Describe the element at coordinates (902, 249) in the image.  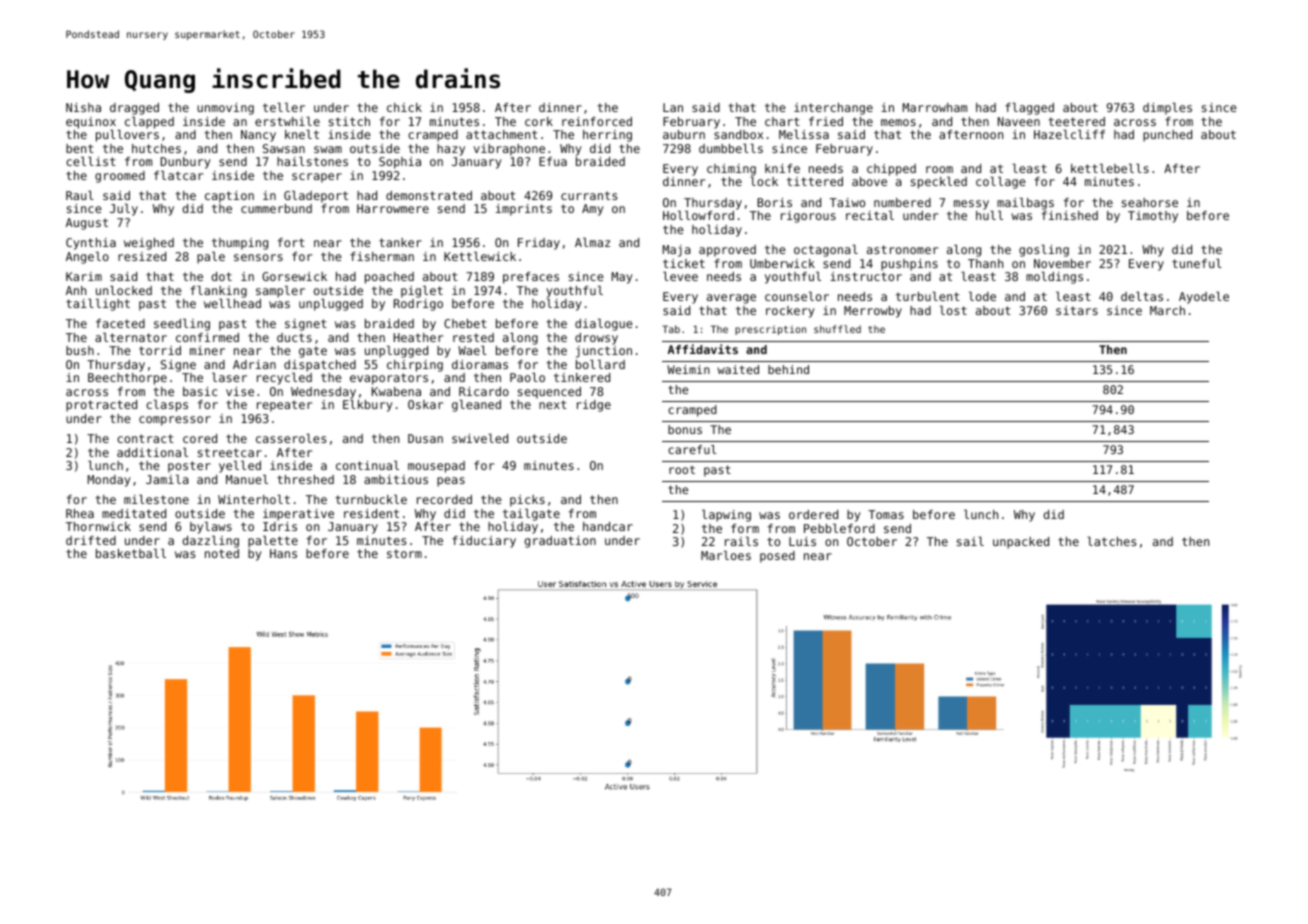
I see `astronomer` at that location.
